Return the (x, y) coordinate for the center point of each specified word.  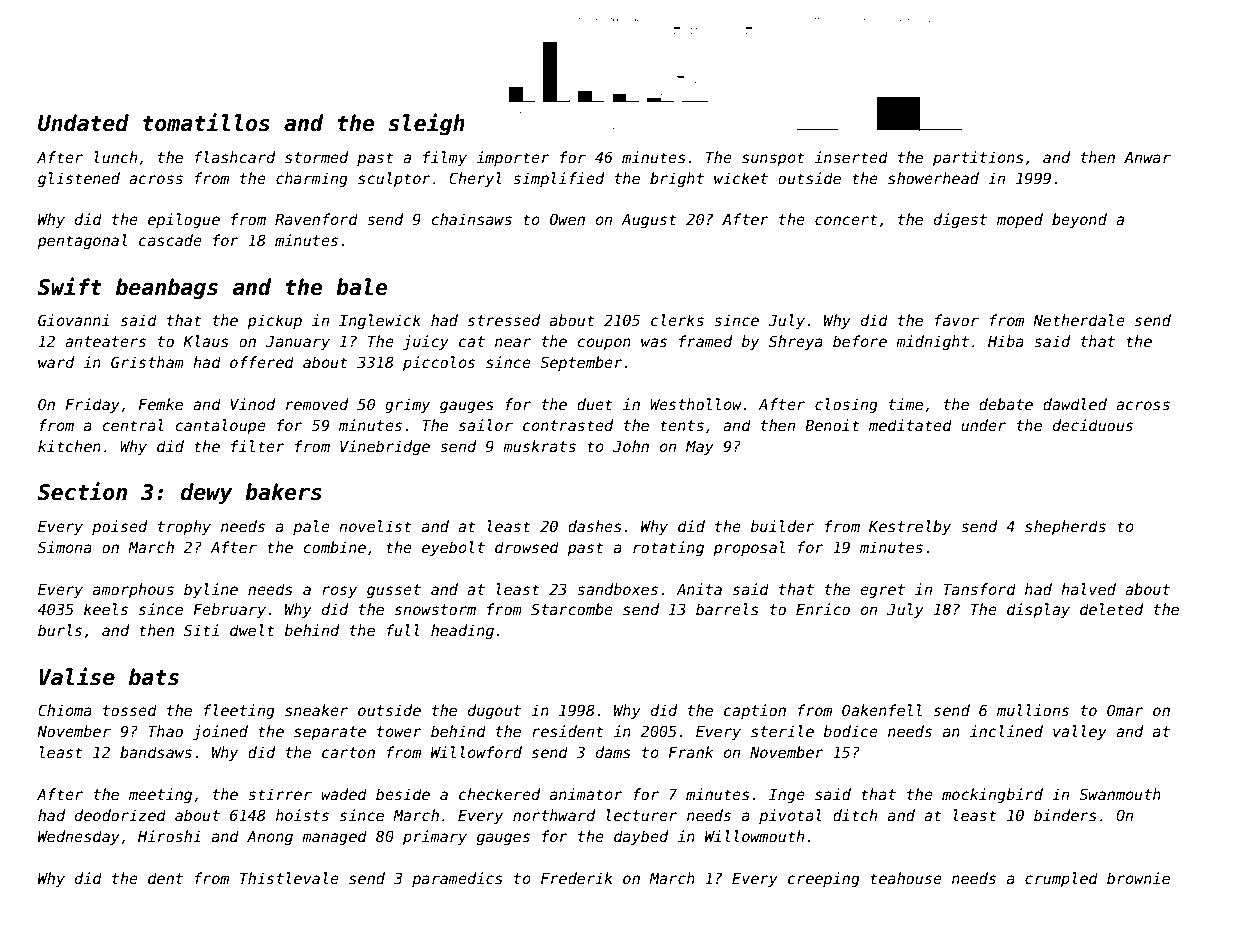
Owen (567, 219)
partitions (978, 158)
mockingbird (992, 795)
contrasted (568, 425)
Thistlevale (289, 878)
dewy (207, 494)
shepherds (1065, 527)
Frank (690, 752)
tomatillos (206, 122)
